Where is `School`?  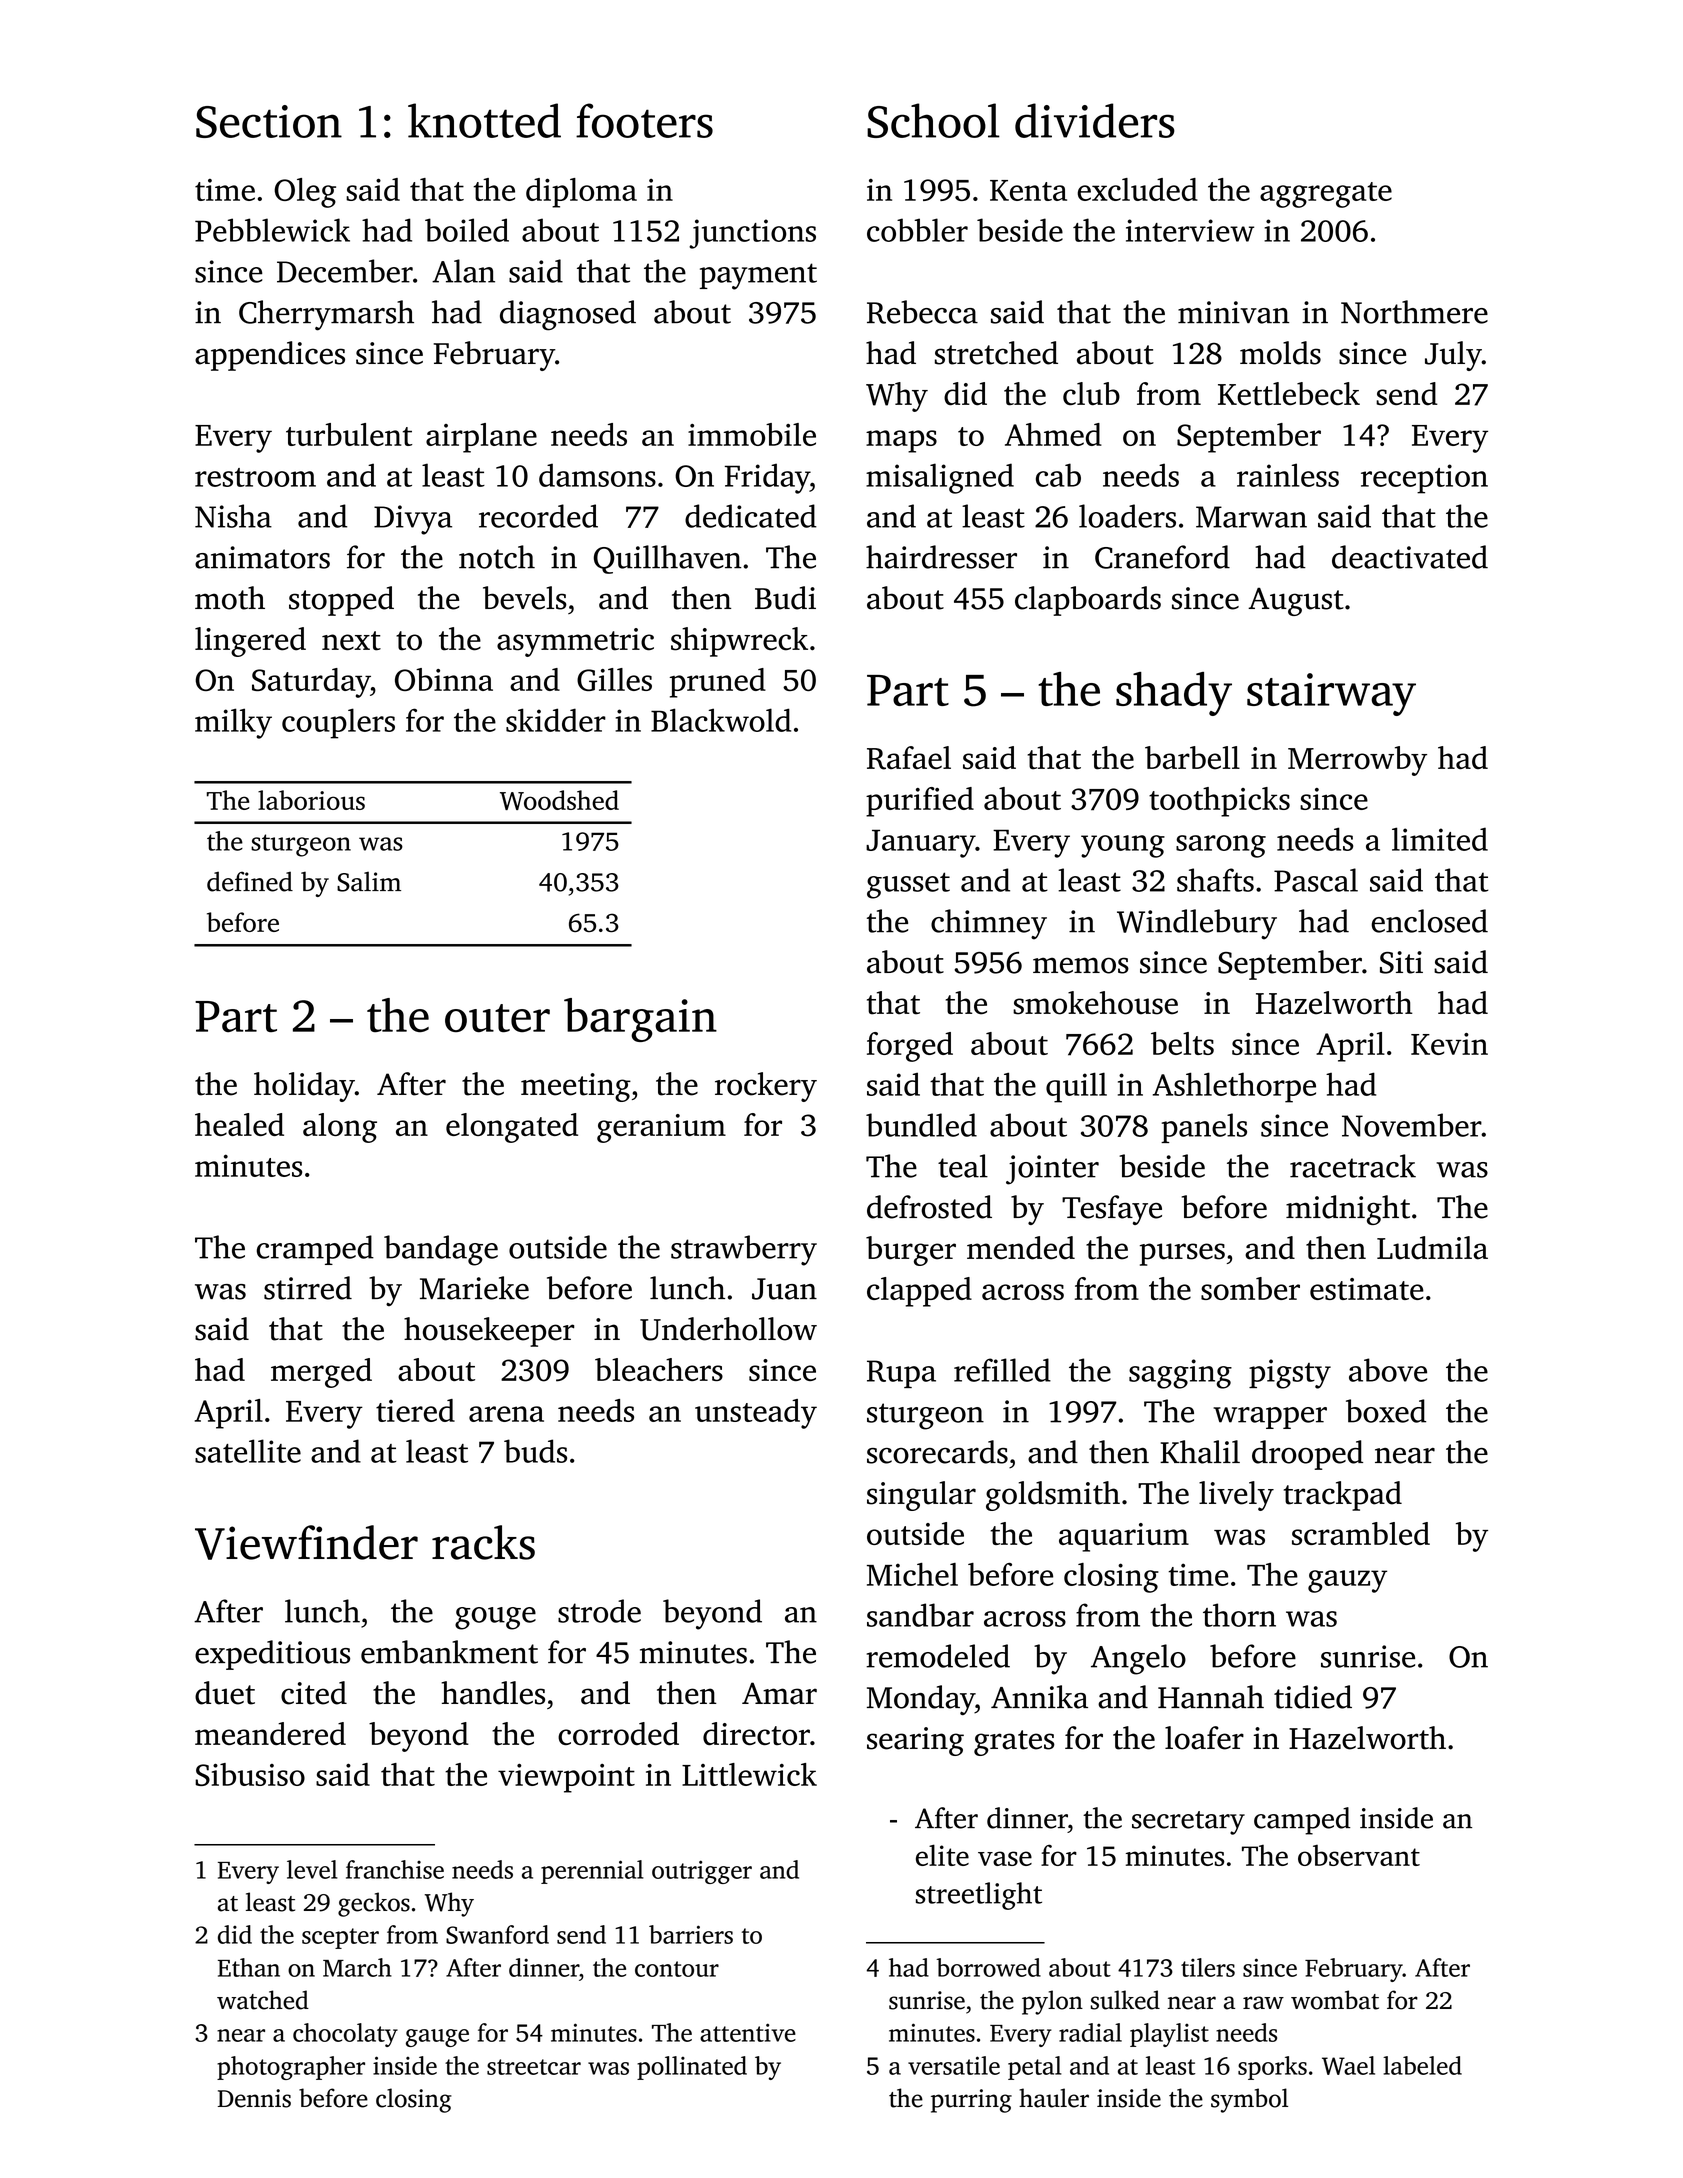
School is located at coordinates (933, 120).
